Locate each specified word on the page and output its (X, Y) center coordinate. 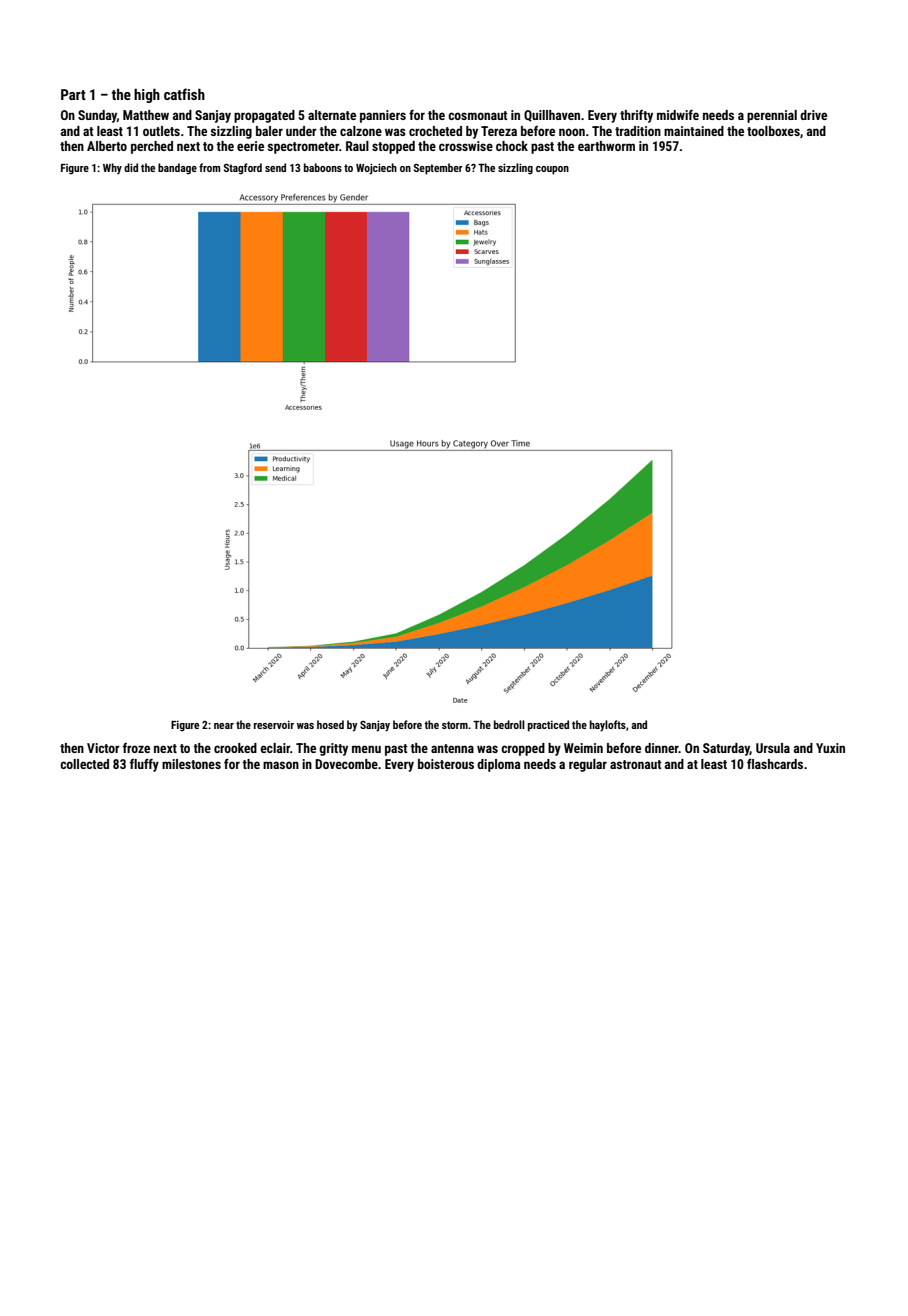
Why (112, 168)
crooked (235, 748)
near (224, 726)
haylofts (608, 726)
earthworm (606, 146)
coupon (552, 170)
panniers (383, 116)
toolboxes (773, 131)
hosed (330, 724)
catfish (184, 94)
